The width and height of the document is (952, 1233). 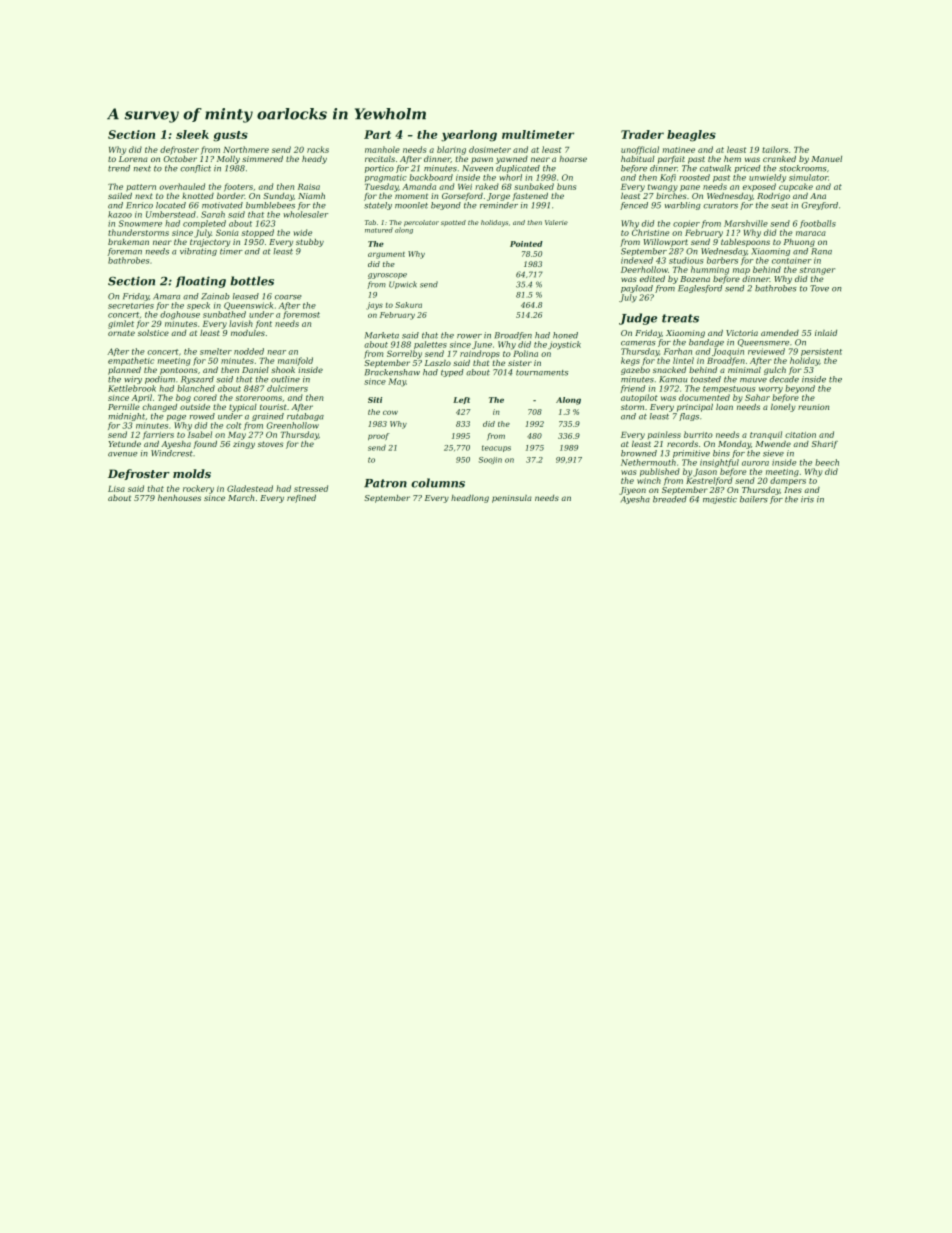 I want to click on typed, so click(x=452, y=373).
